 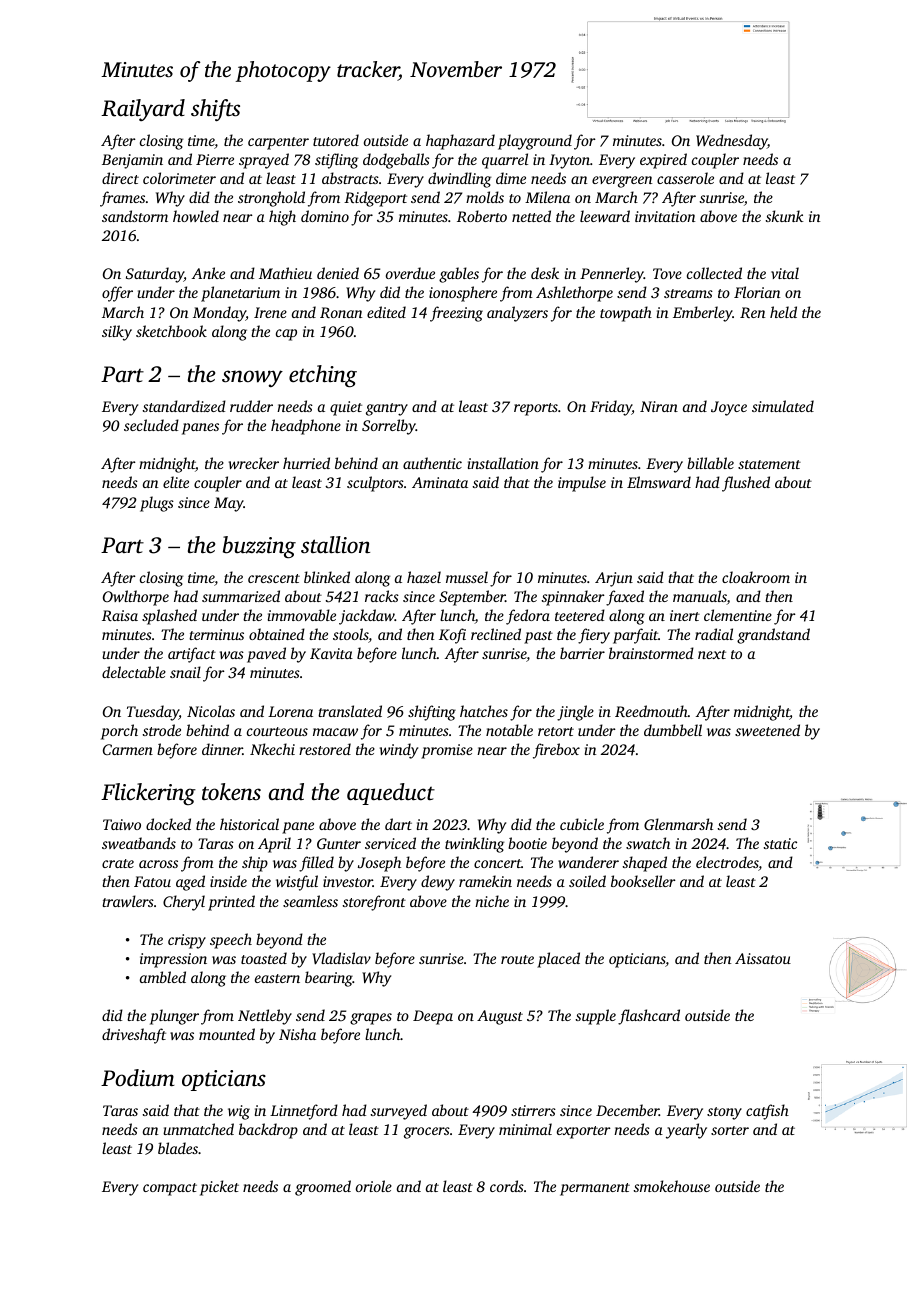 I want to click on surveyed, so click(x=399, y=1112).
